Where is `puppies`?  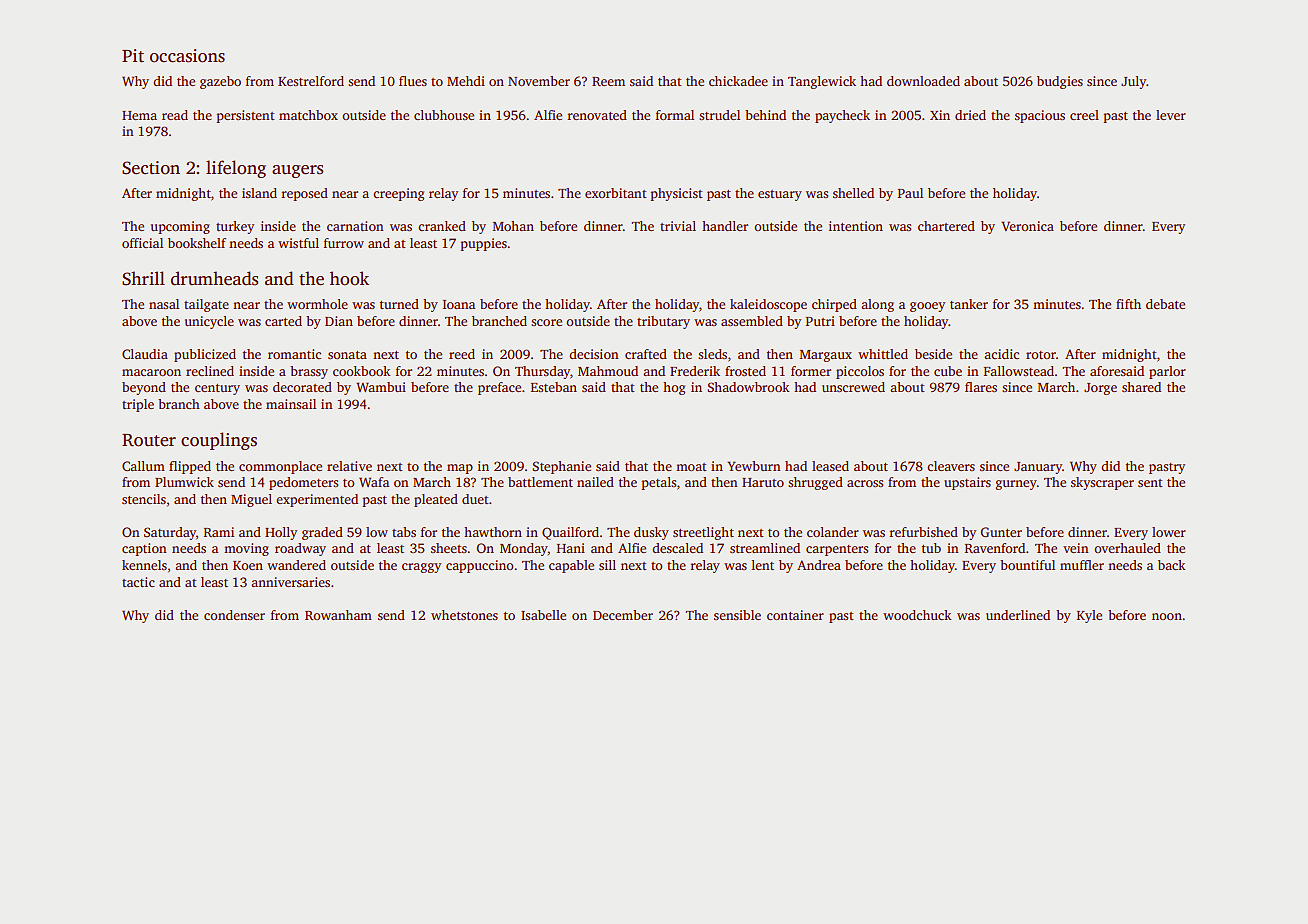
puppies is located at coordinates (483, 244).
